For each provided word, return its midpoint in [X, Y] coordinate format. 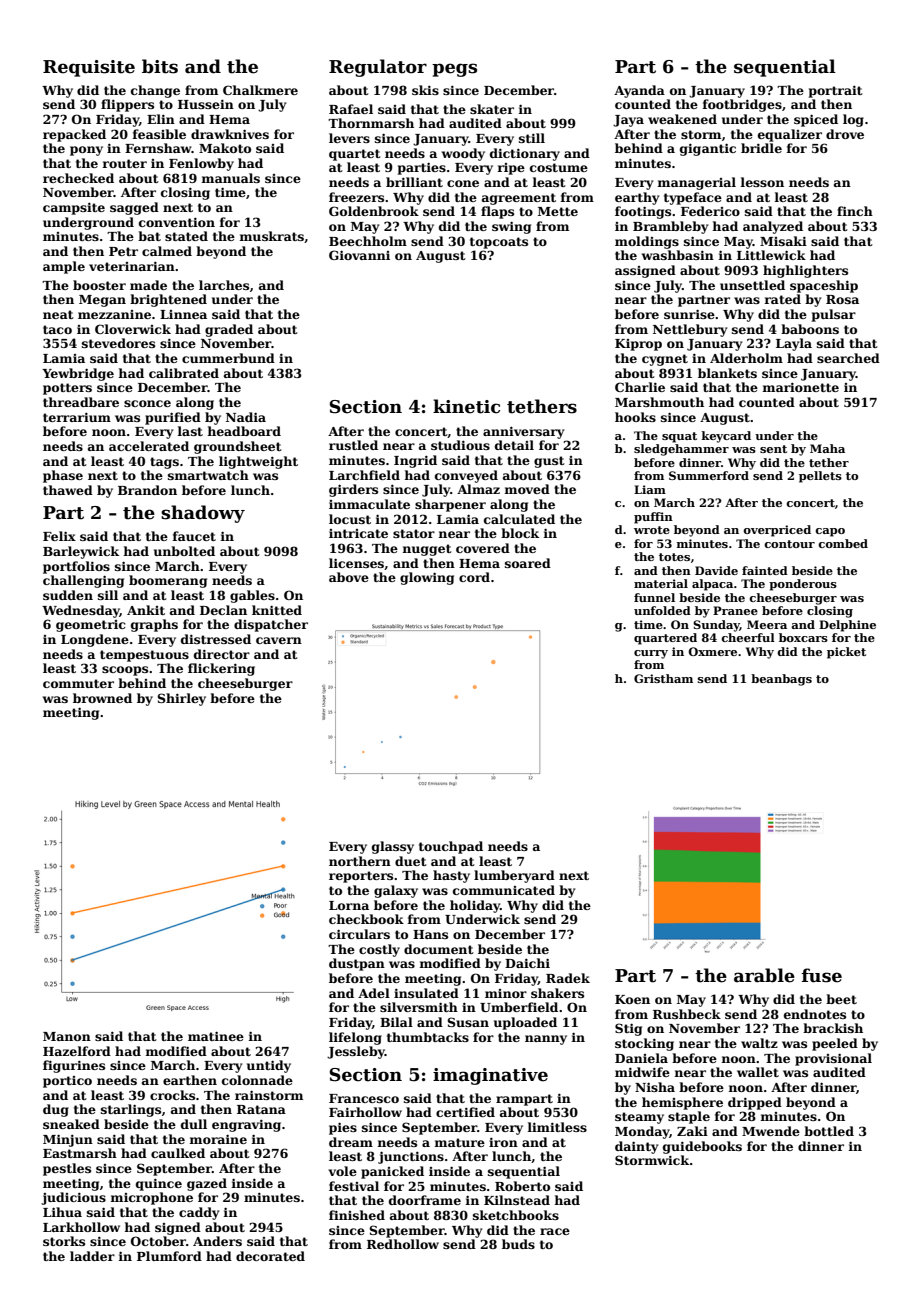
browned [102, 698]
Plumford [169, 1256]
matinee [216, 1036]
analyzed [773, 227]
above [349, 577]
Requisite [89, 68]
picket [846, 653]
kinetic [466, 406]
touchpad [451, 847]
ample [64, 267]
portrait [836, 91]
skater [492, 109]
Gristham [663, 678]
